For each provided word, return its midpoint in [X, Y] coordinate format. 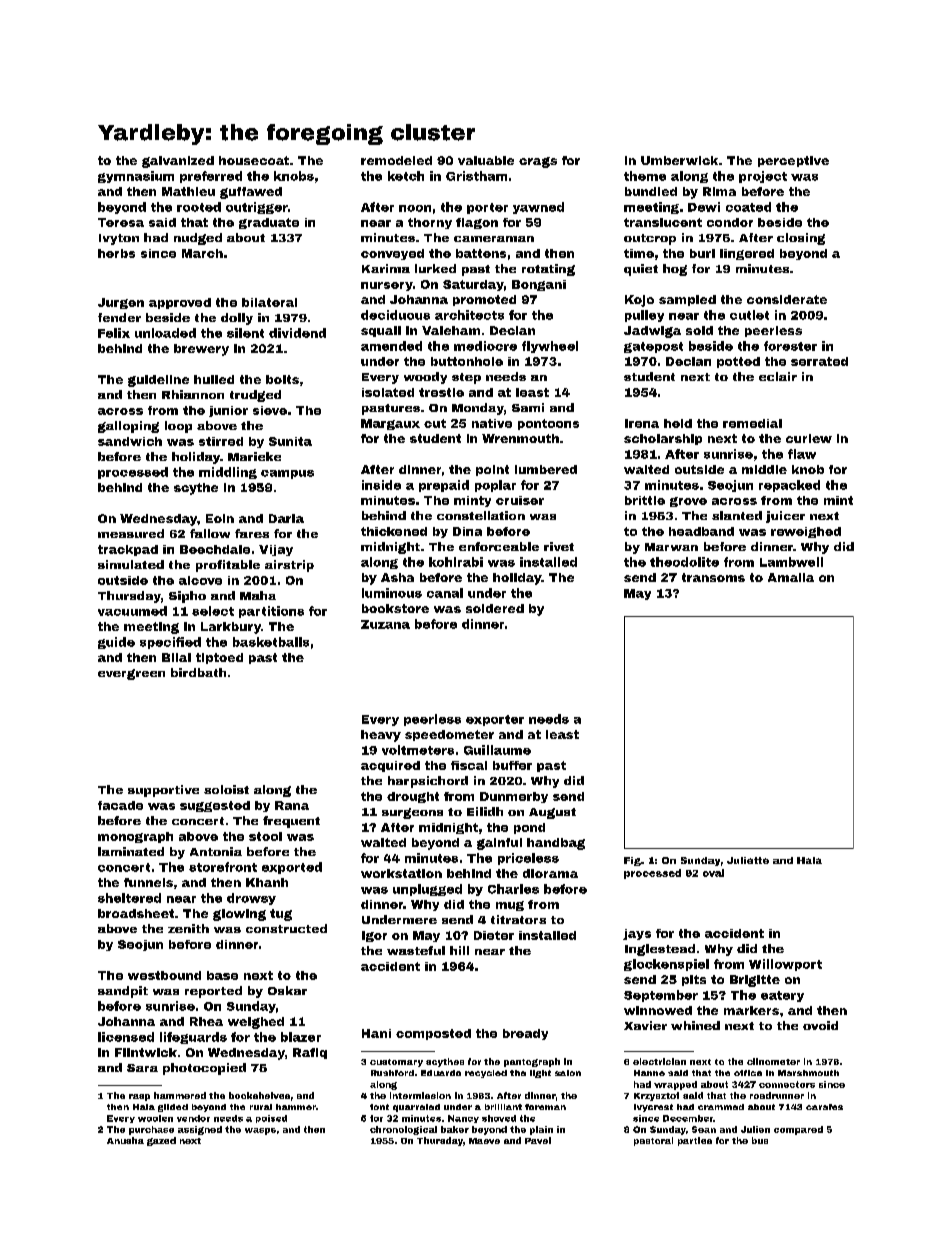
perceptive [793, 161]
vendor [193, 1118]
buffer [512, 765]
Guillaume [497, 750]
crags [538, 162]
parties [695, 1141]
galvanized [178, 162]
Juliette [748, 860]
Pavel [538, 1140]
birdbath [198, 672]
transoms [713, 577]
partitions [271, 612]
